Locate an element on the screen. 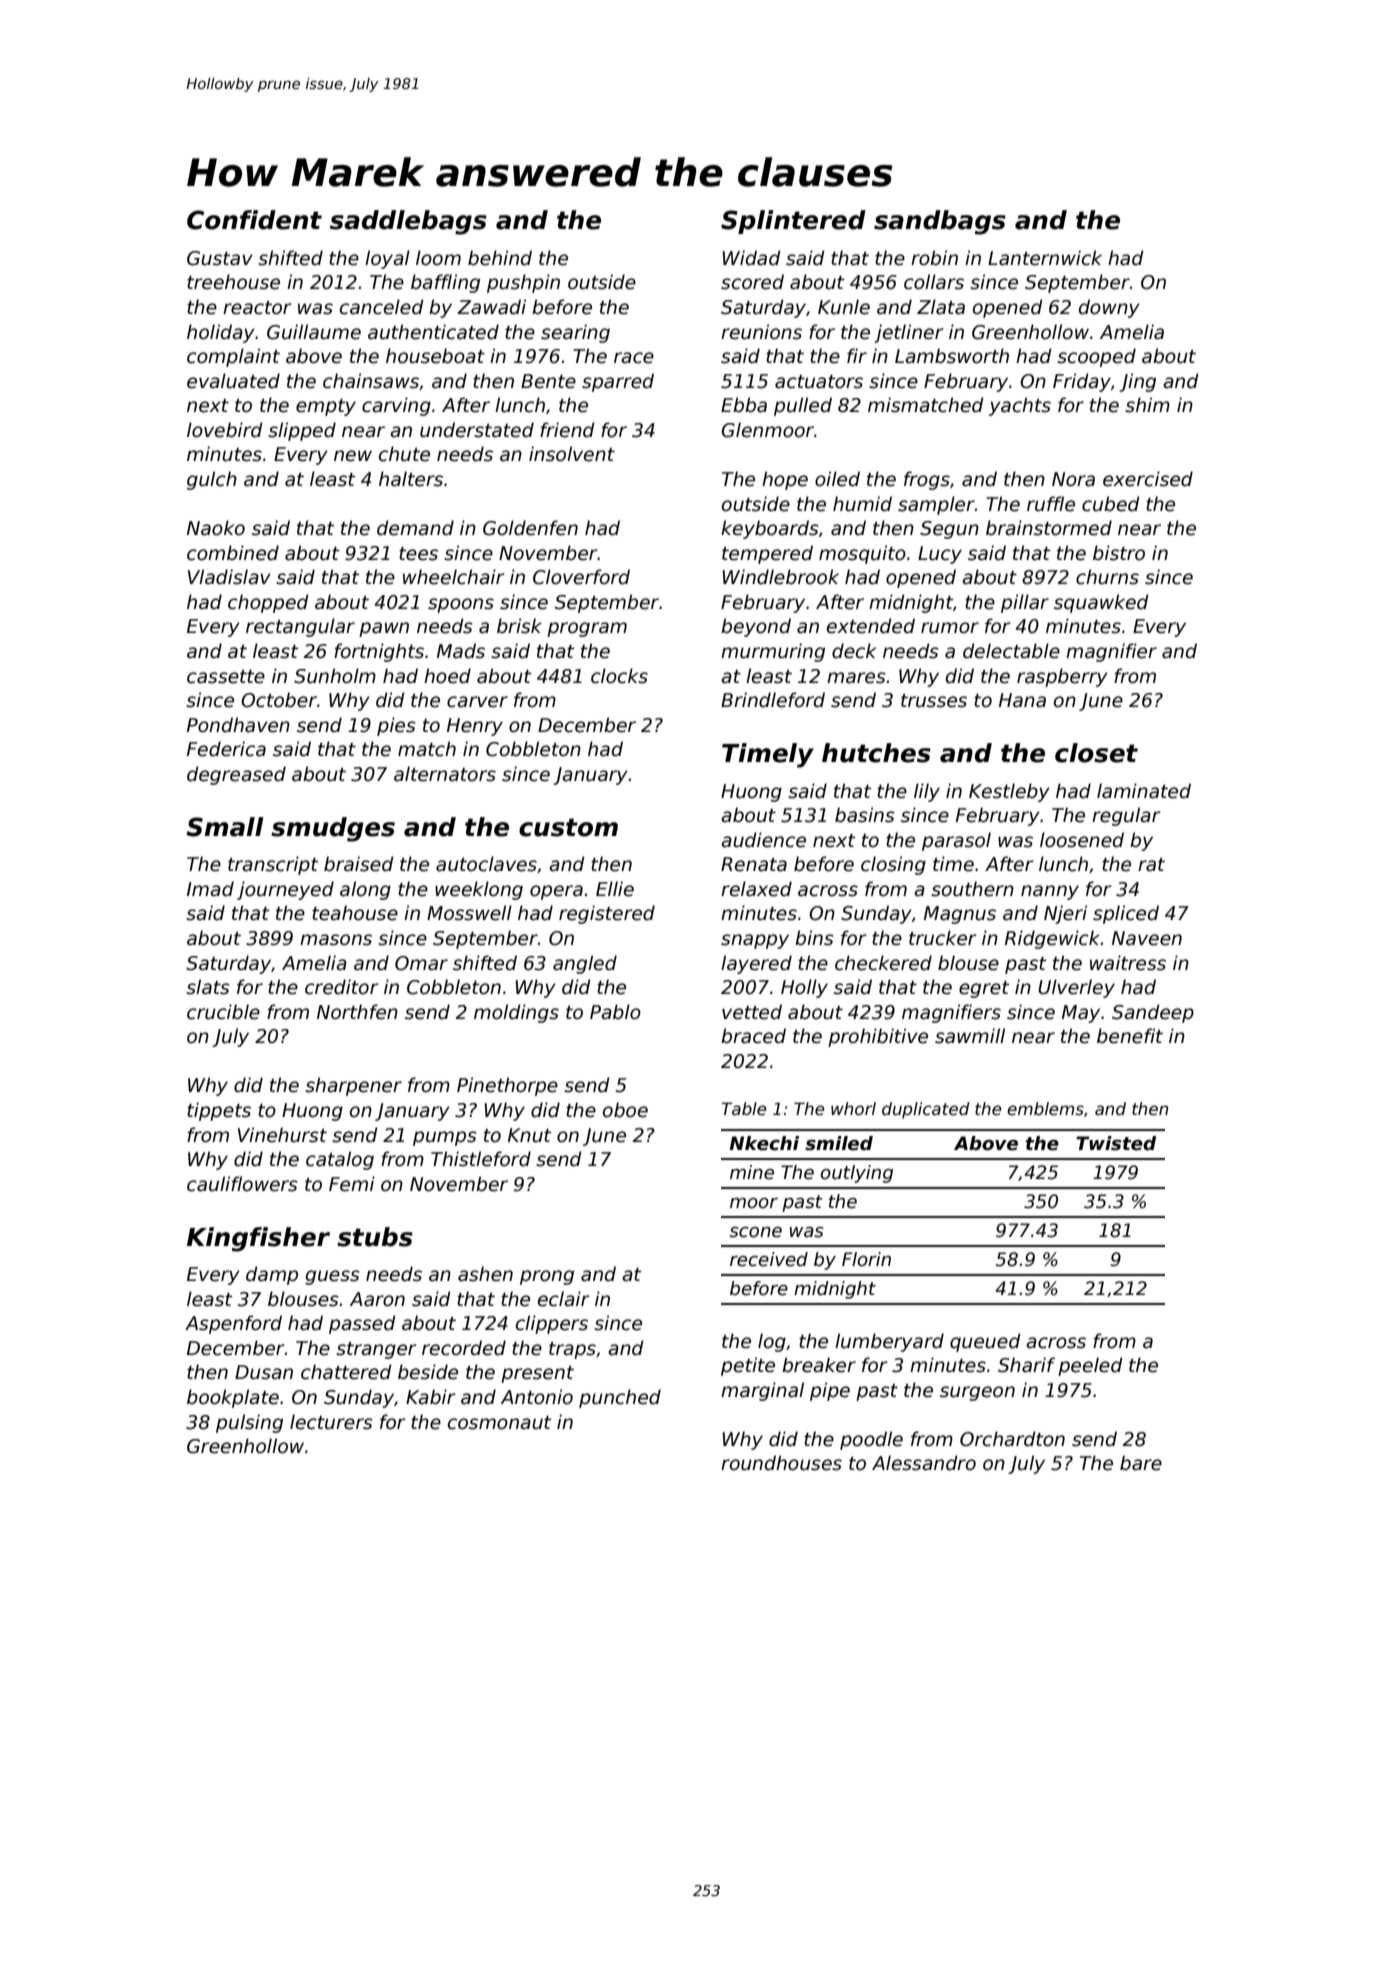  pulsing is located at coordinates (249, 1423).
